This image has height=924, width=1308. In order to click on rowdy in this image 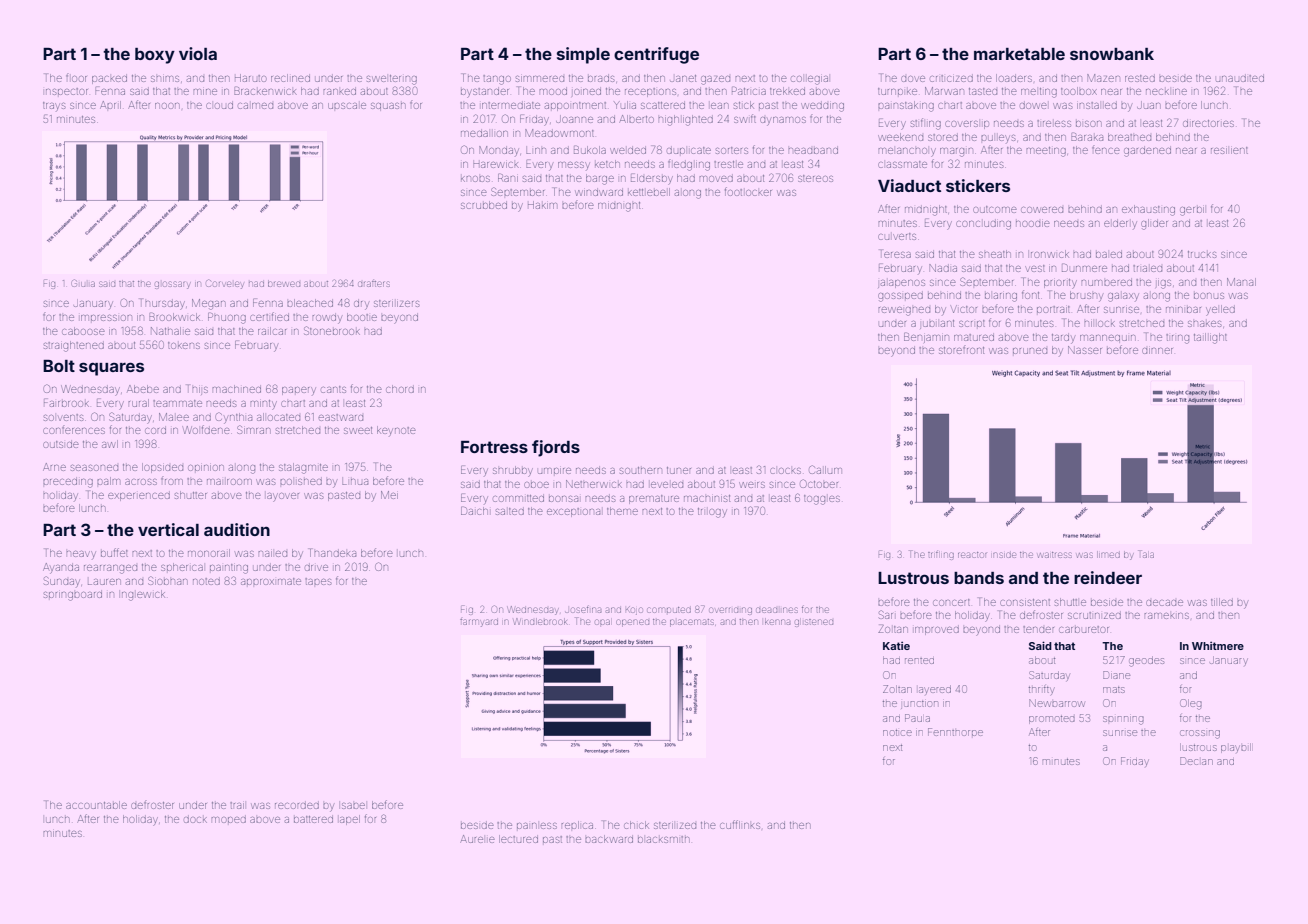, I will do `click(327, 319)`.
